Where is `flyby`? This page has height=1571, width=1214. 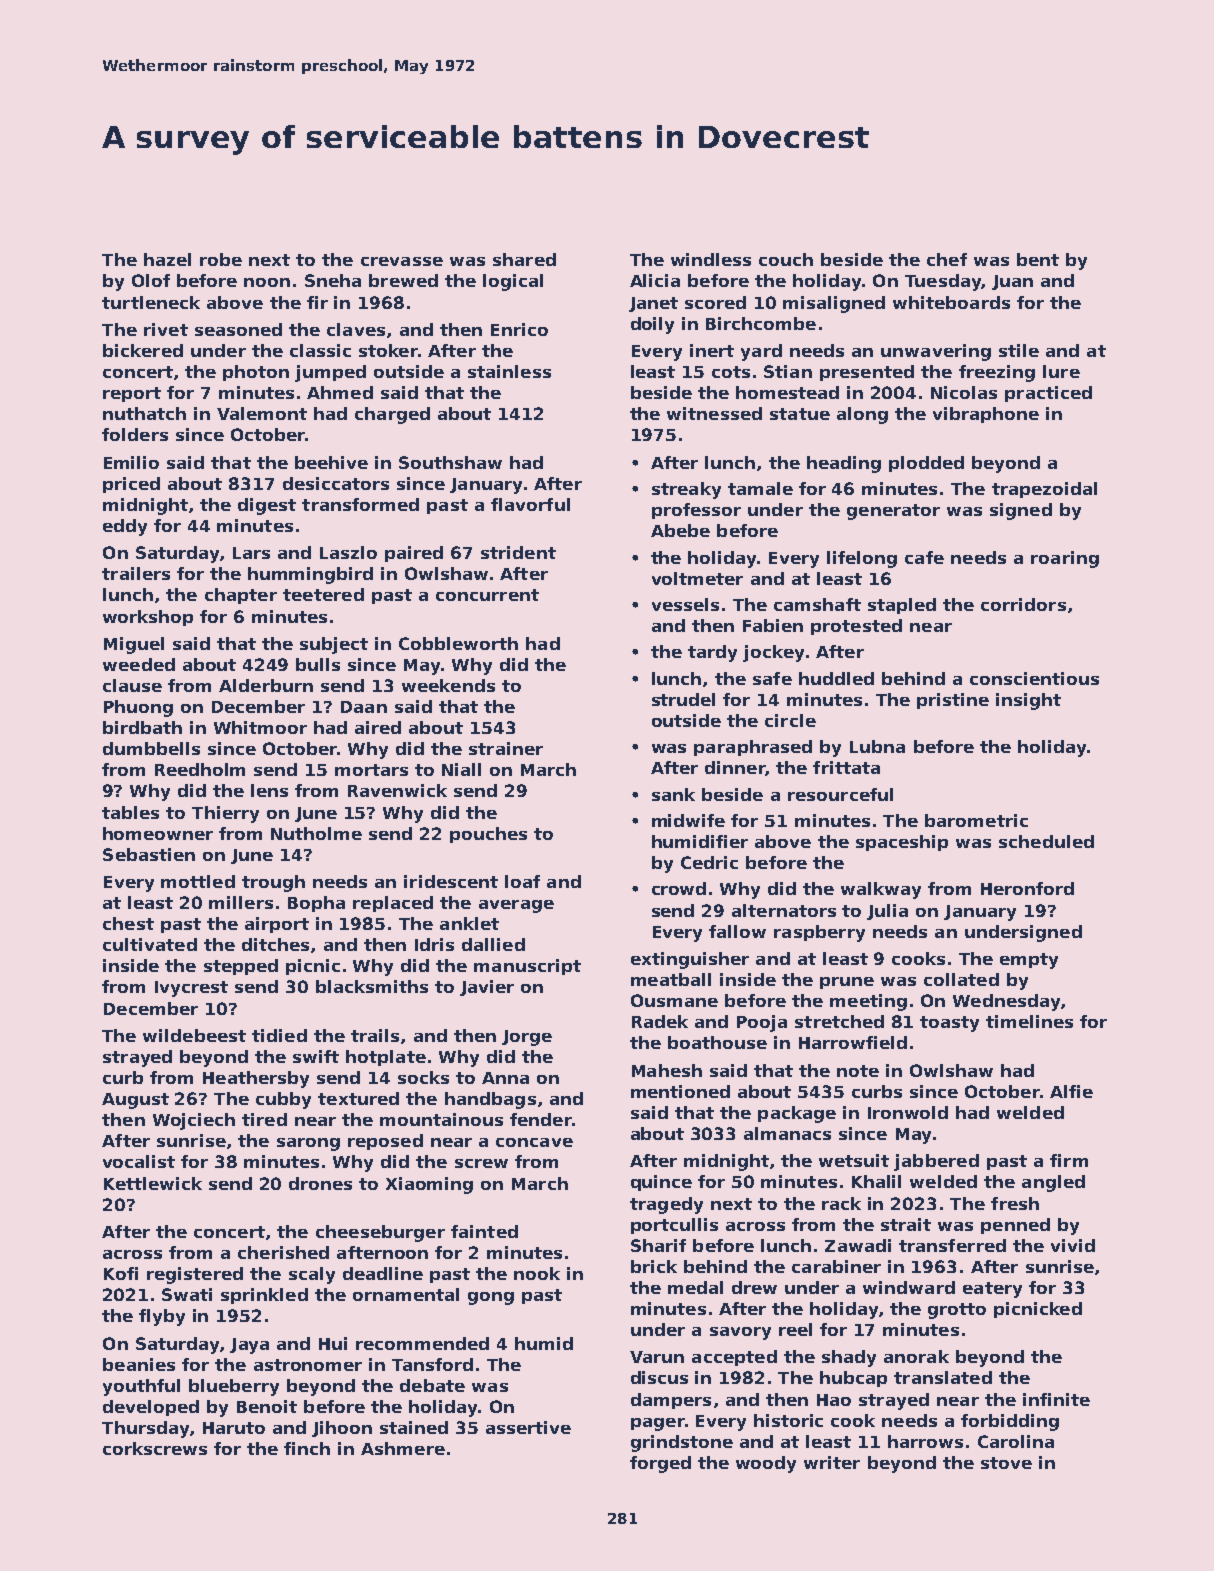
flyby is located at coordinates (162, 1317).
